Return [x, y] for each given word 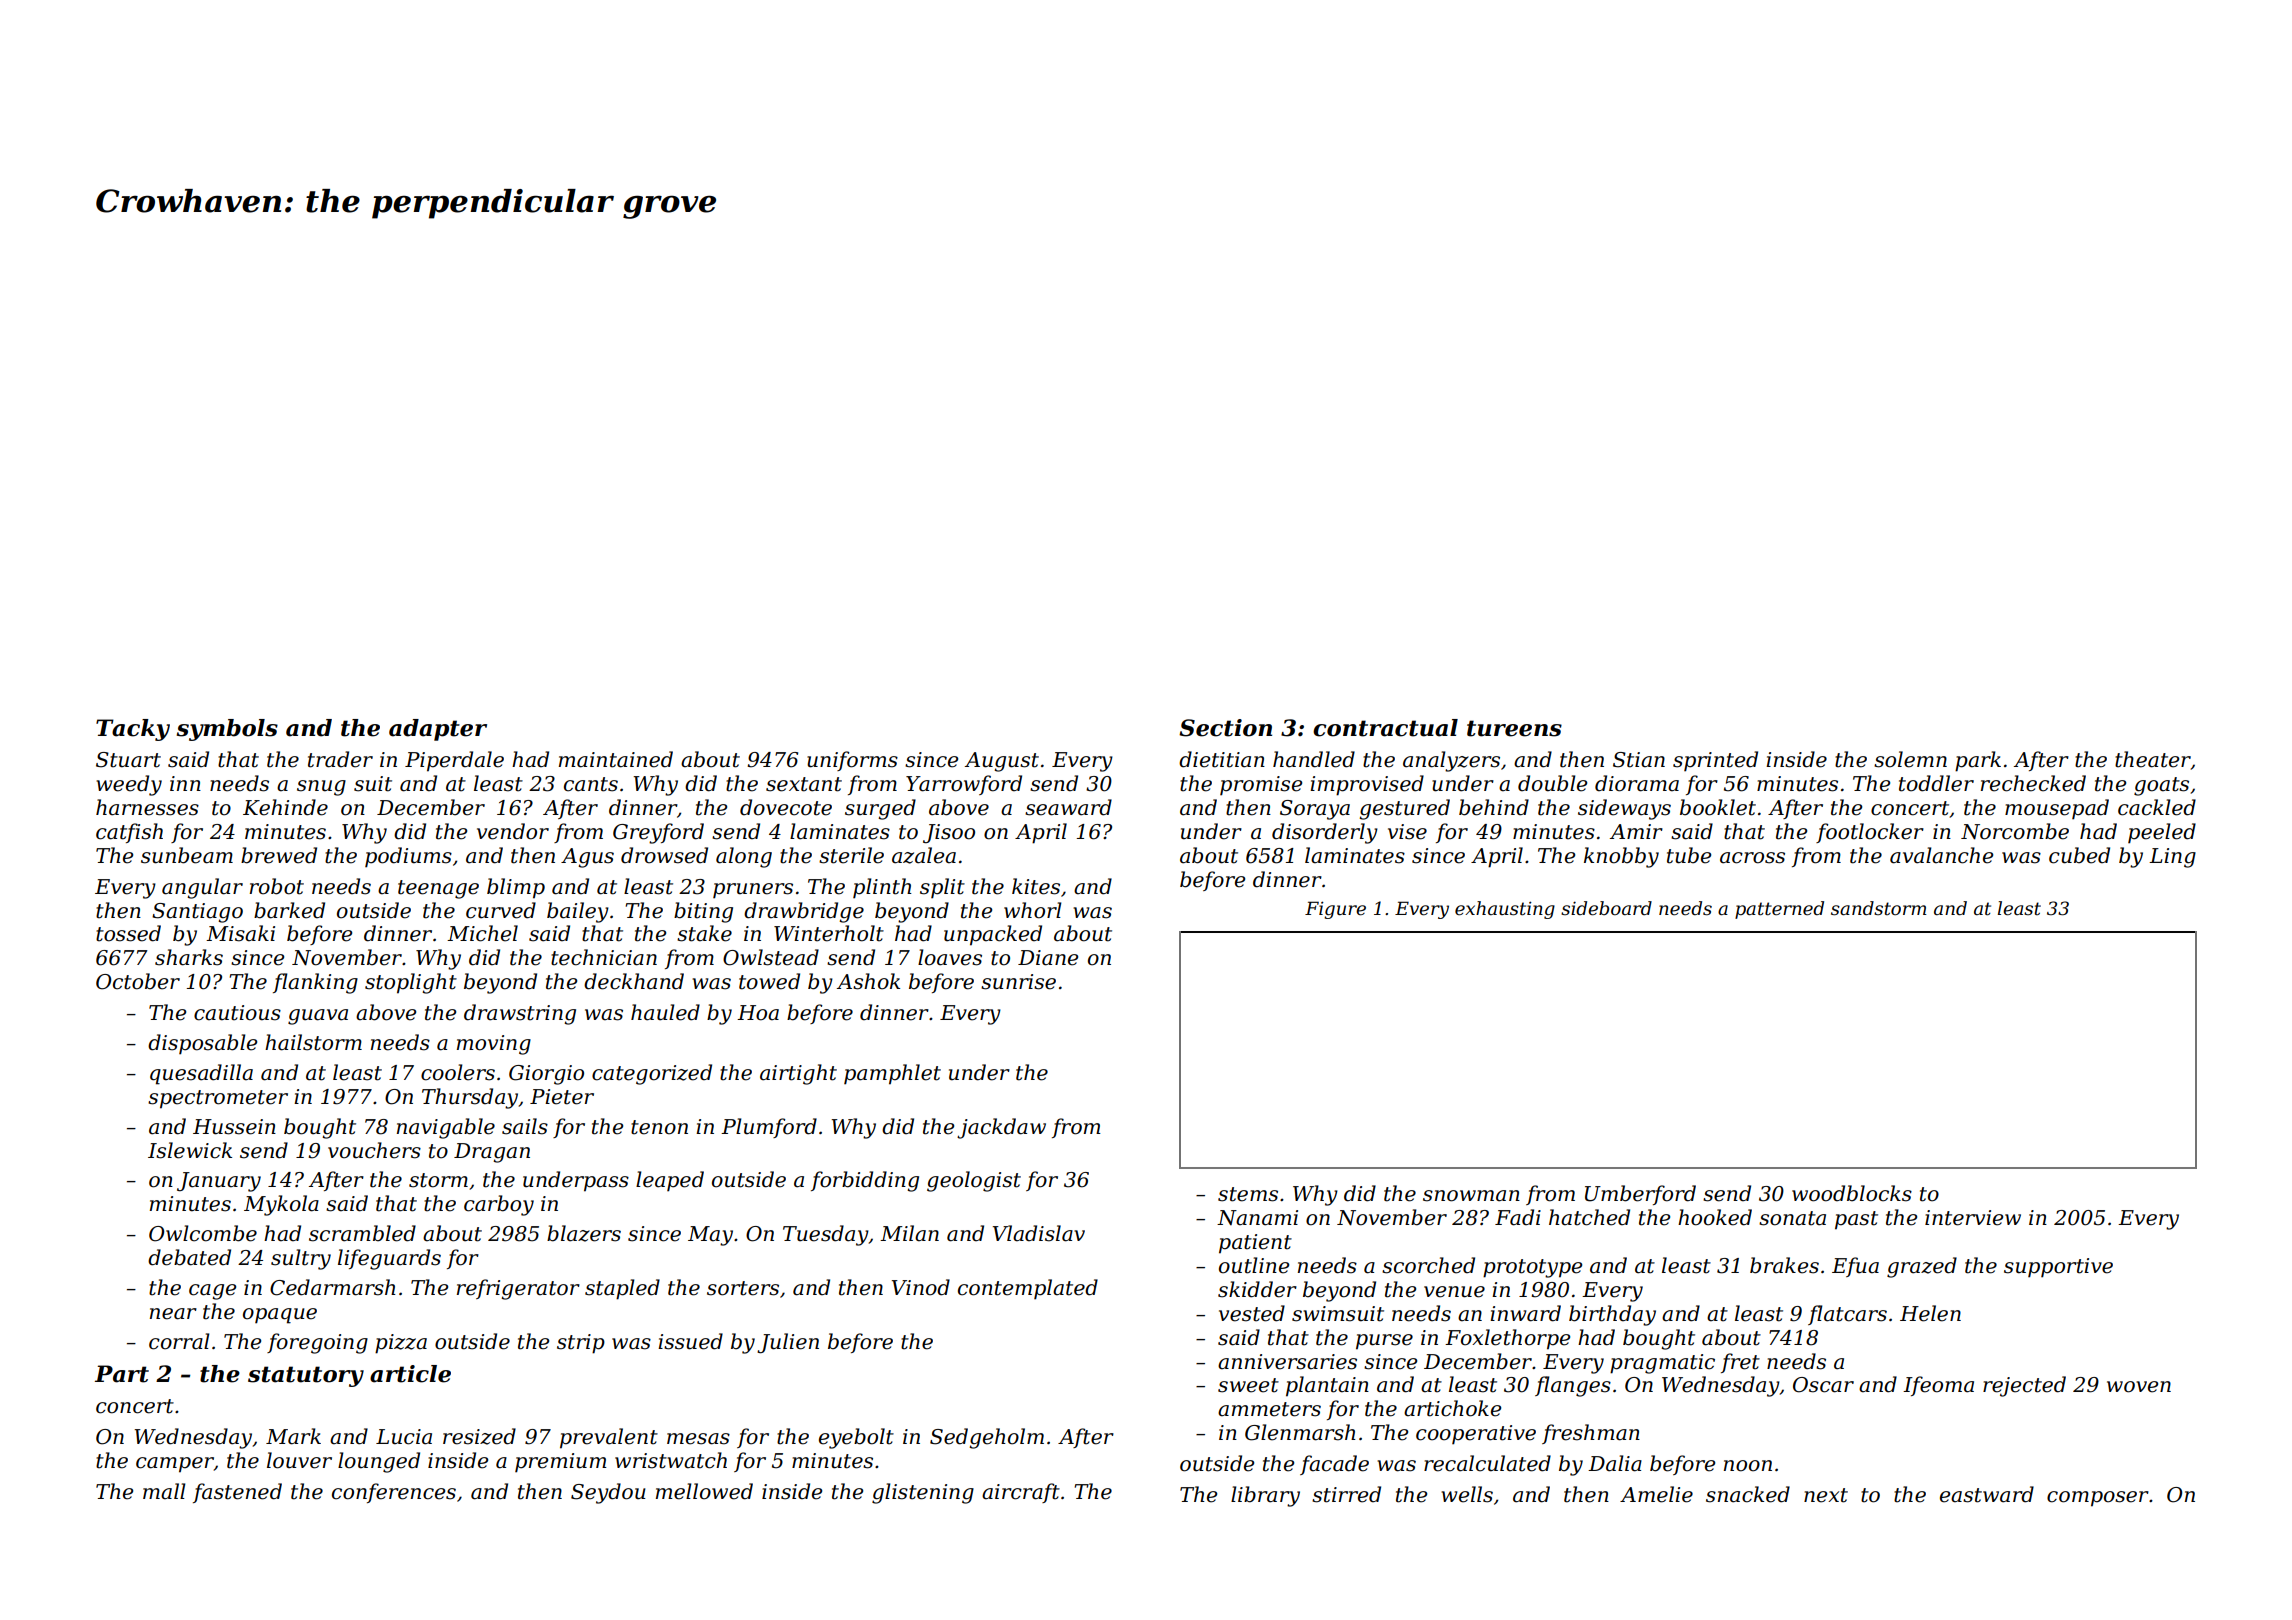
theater [2153, 760]
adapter [438, 730]
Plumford [769, 1128]
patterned [1779, 910]
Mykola [281, 1205]
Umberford [1640, 1195]
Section [1225, 728]
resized [479, 1436]
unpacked [993, 935]
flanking [315, 983]
